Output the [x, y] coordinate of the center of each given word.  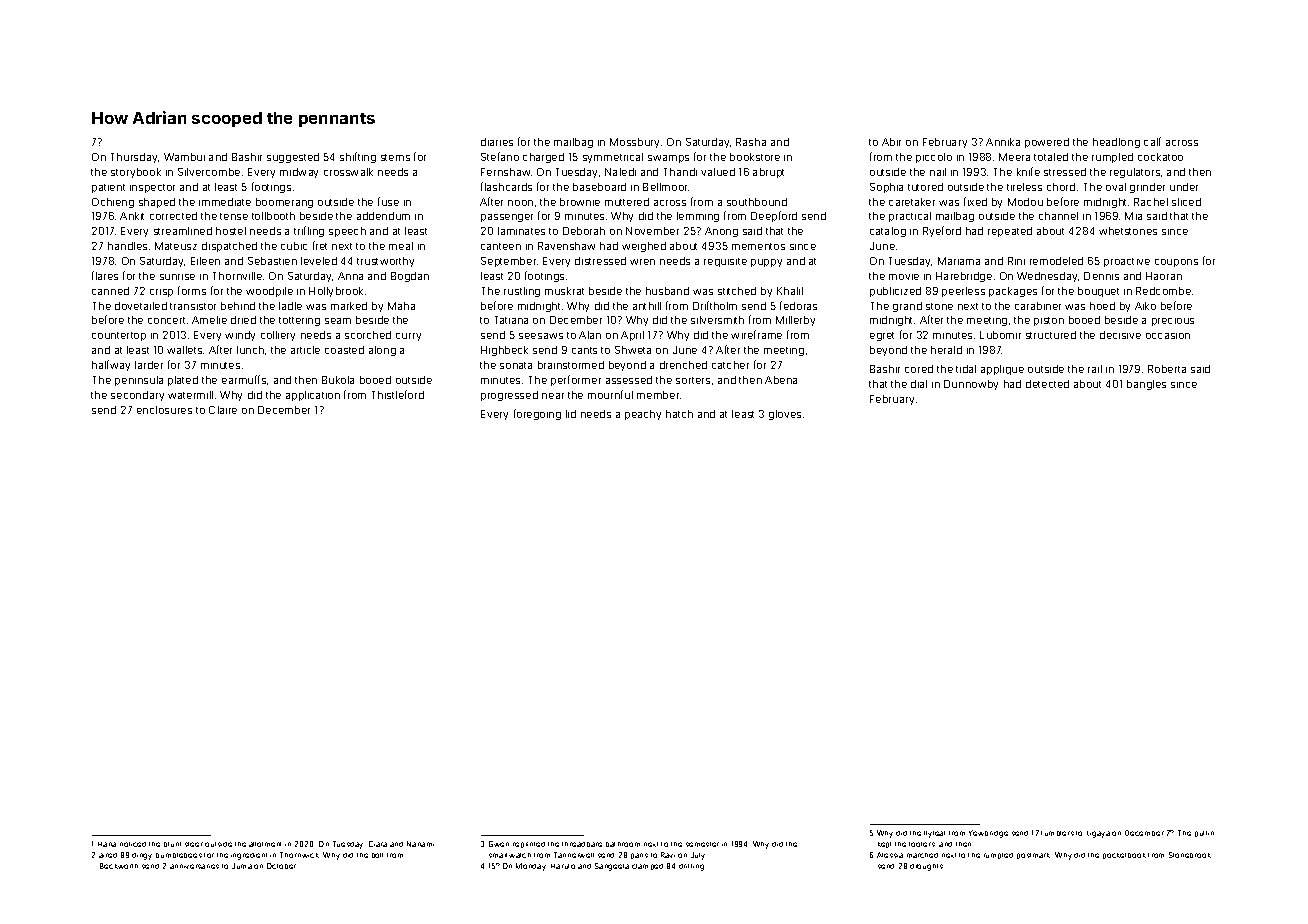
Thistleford [398, 394]
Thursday [134, 158]
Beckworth [119, 866]
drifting [691, 867]
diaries [497, 142]
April [632, 336]
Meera [1014, 157]
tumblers [1057, 833]
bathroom [623, 844]
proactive [1127, 262]
